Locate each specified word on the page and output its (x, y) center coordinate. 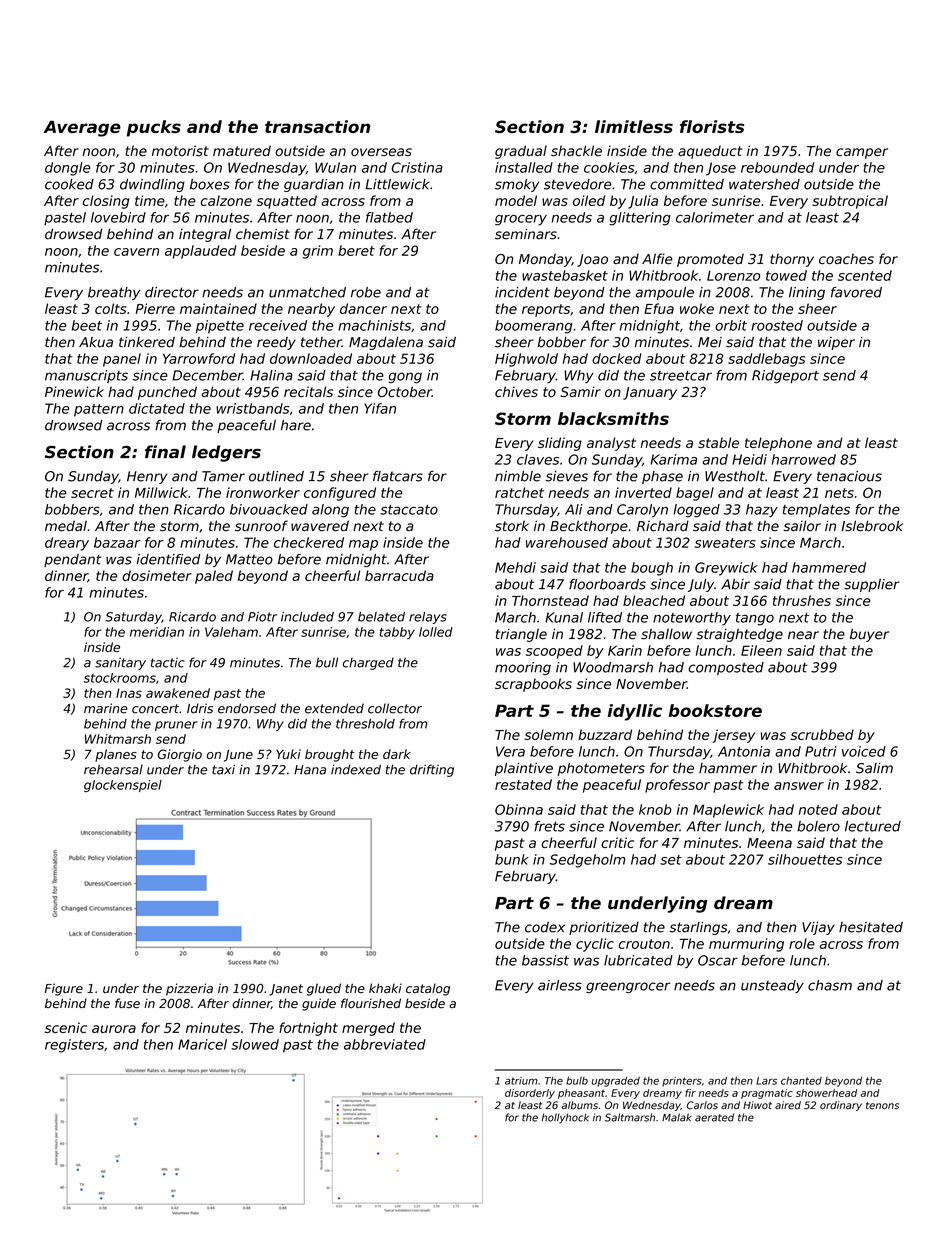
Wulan (335, 167)
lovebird (118, 217)
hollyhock (565, 1118)
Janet (286, 990)
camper (862, 153)
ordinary (841, 1106)
